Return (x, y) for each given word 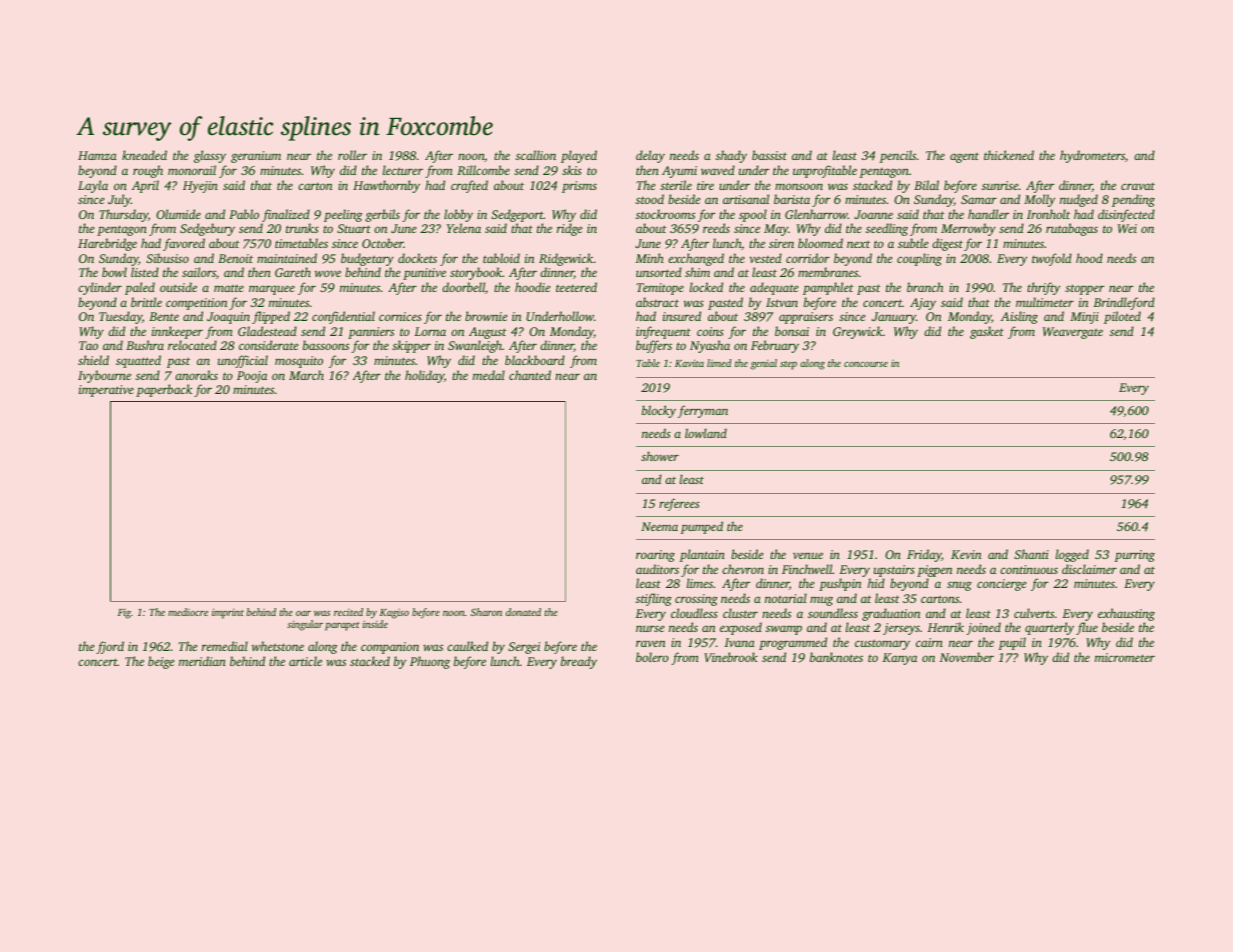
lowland (706, 433)
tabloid (501, 258)
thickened (1009, 155)
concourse (866, 364)
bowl (114, 272)
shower (660, 456)
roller (352, 155)
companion (390, 648)
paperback (164, 390)
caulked (467, 646)
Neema (659, 526)
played (579, 156)
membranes (828, 272)
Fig (124, 613)
